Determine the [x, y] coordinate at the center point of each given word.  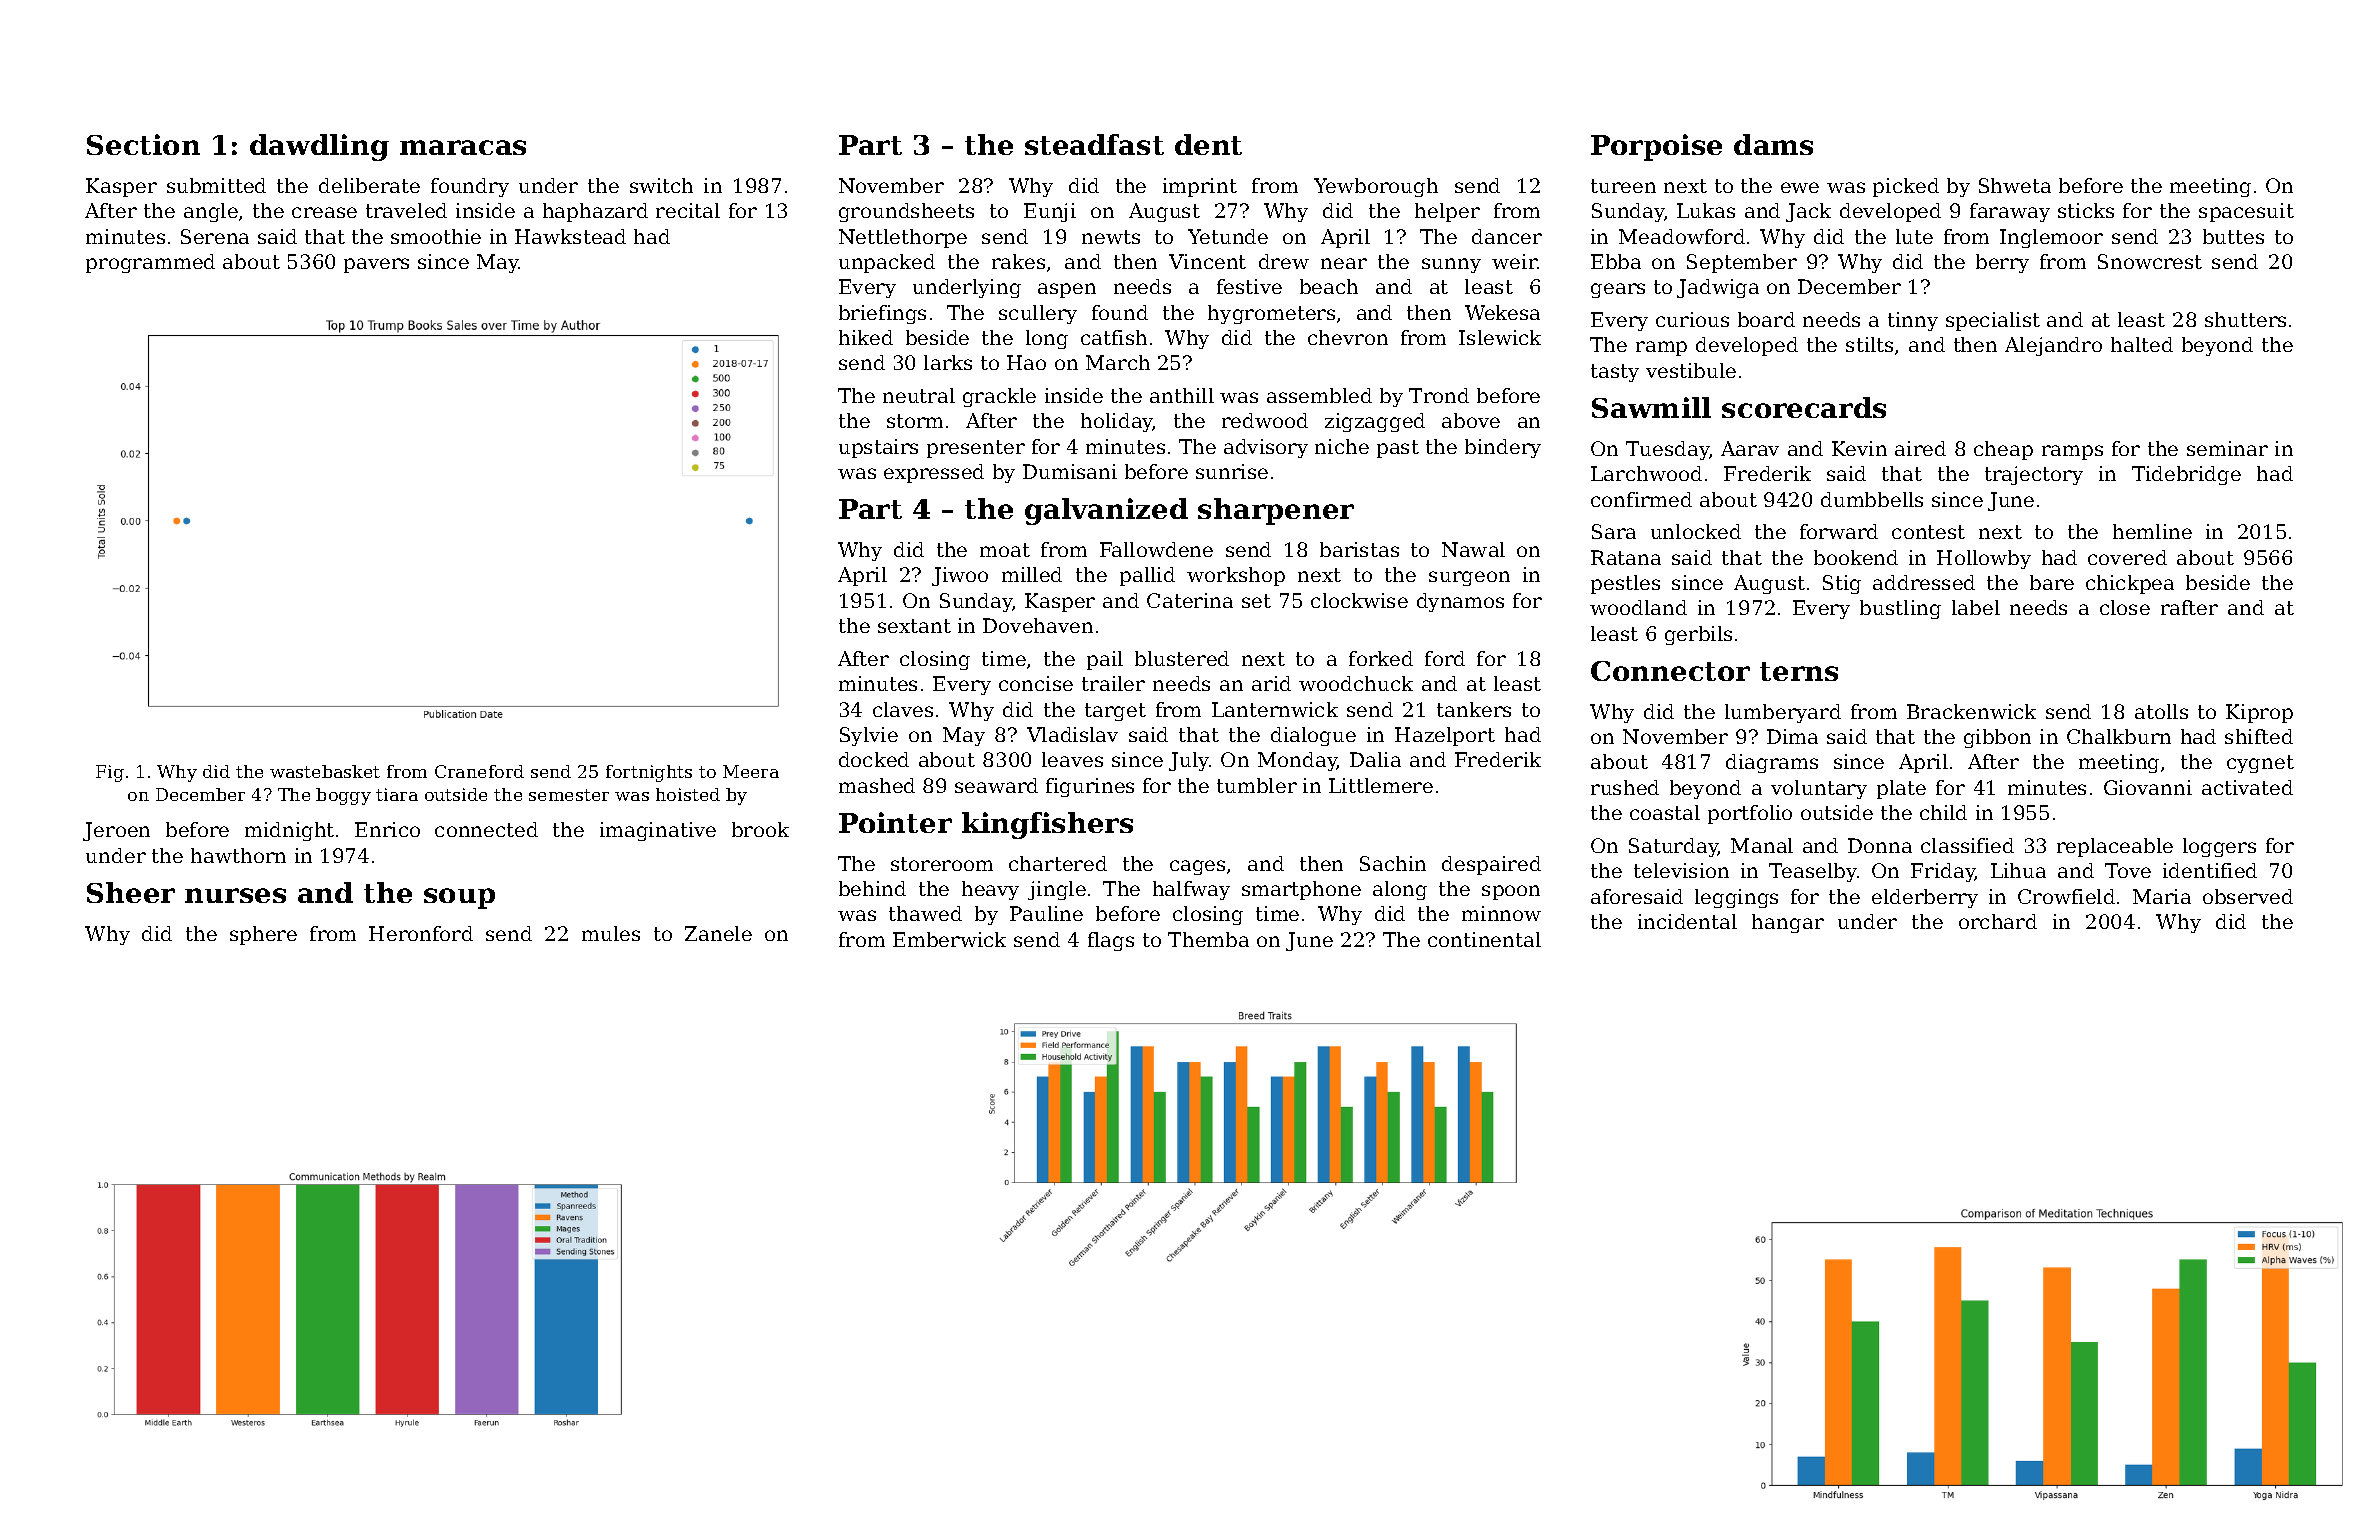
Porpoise [1656, 147]
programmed [150, 263]
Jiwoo [960, 576]
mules [611, 933]
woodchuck [1356, 683]
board [1766, 319]
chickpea [2130, 584]
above [1471, 420]
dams [1773, 144]
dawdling [319, 147]
